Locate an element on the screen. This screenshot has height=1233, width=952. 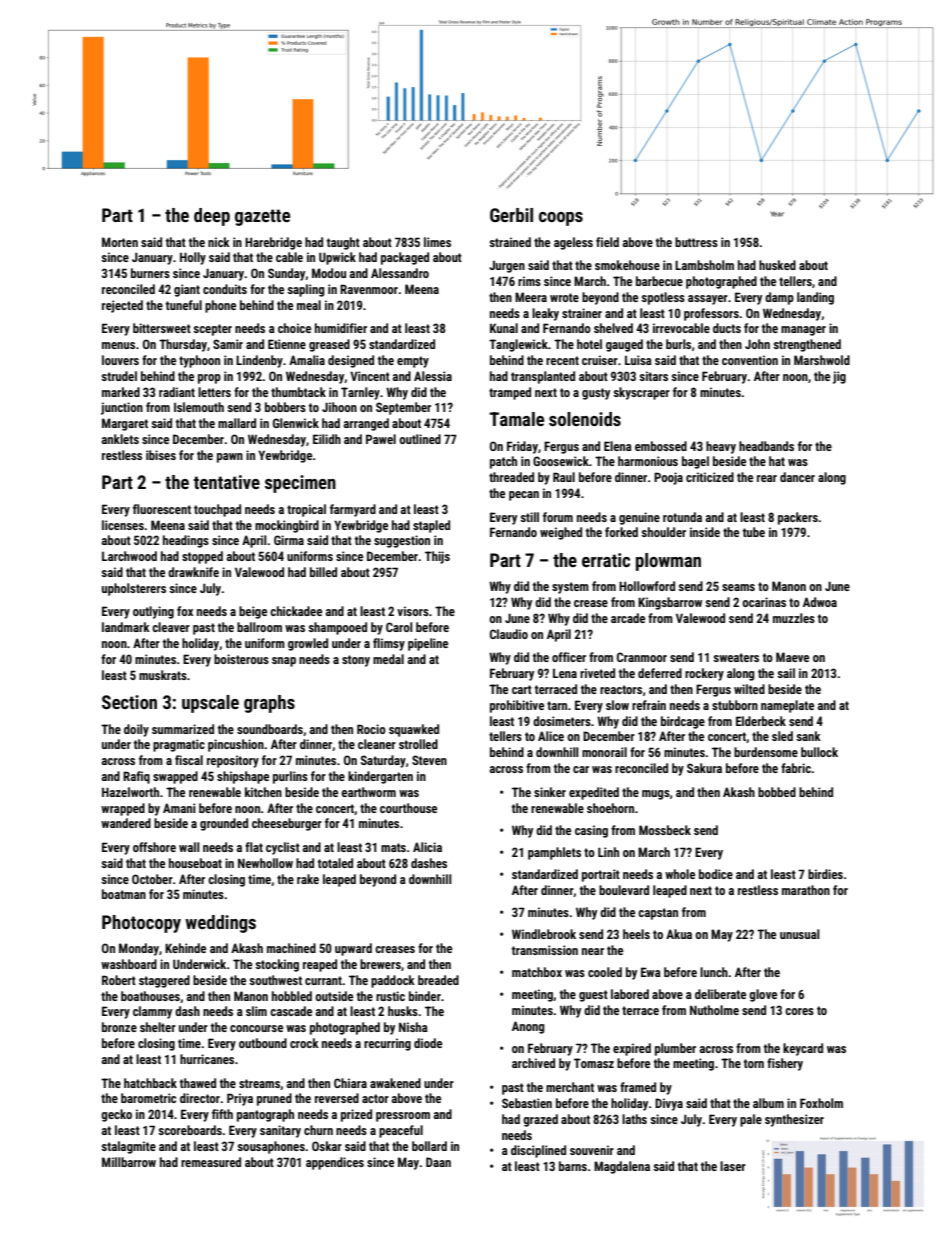
bobbers is located at coordinates (285, 407).
